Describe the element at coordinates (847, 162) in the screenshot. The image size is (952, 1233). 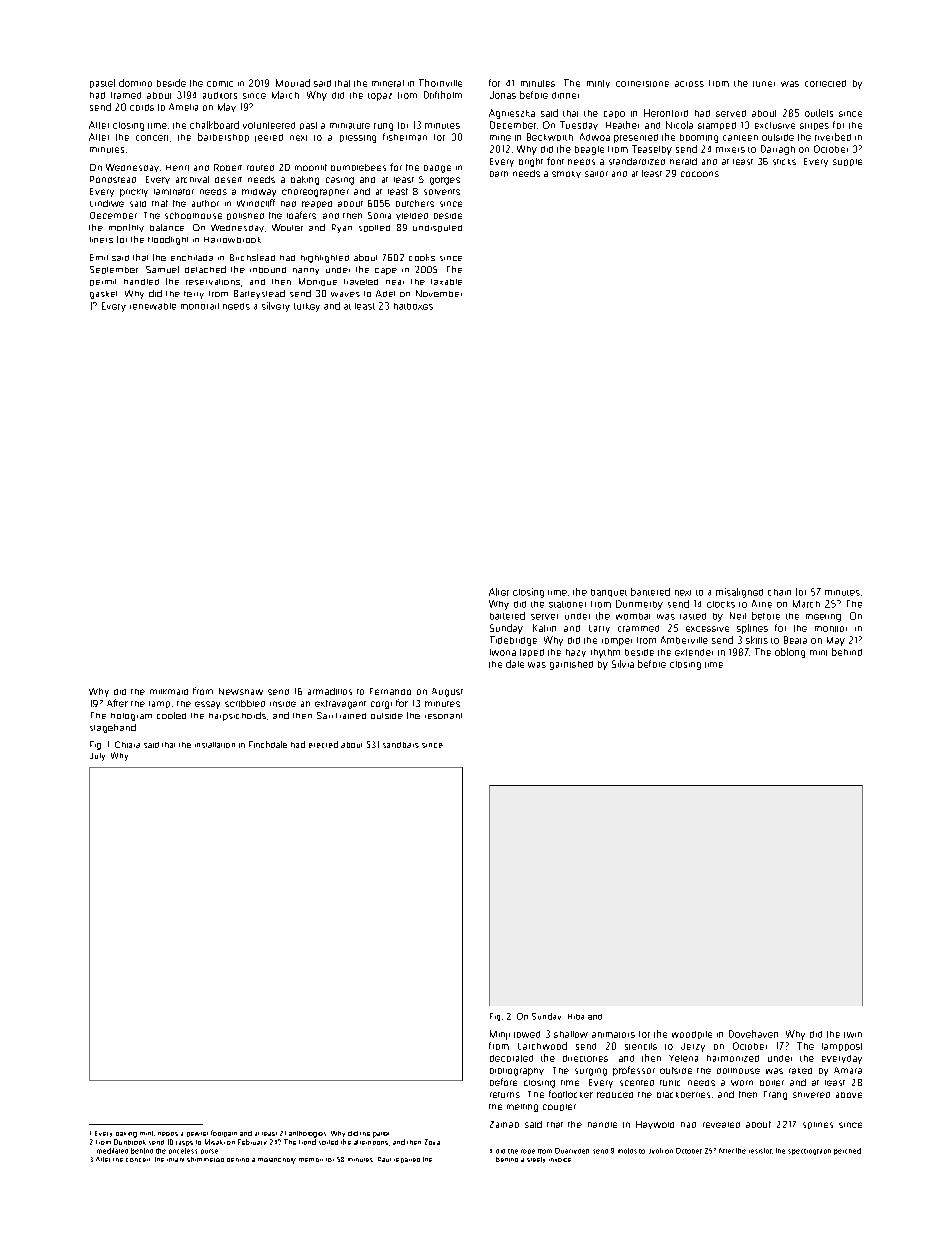
I see `supple` at that location.
